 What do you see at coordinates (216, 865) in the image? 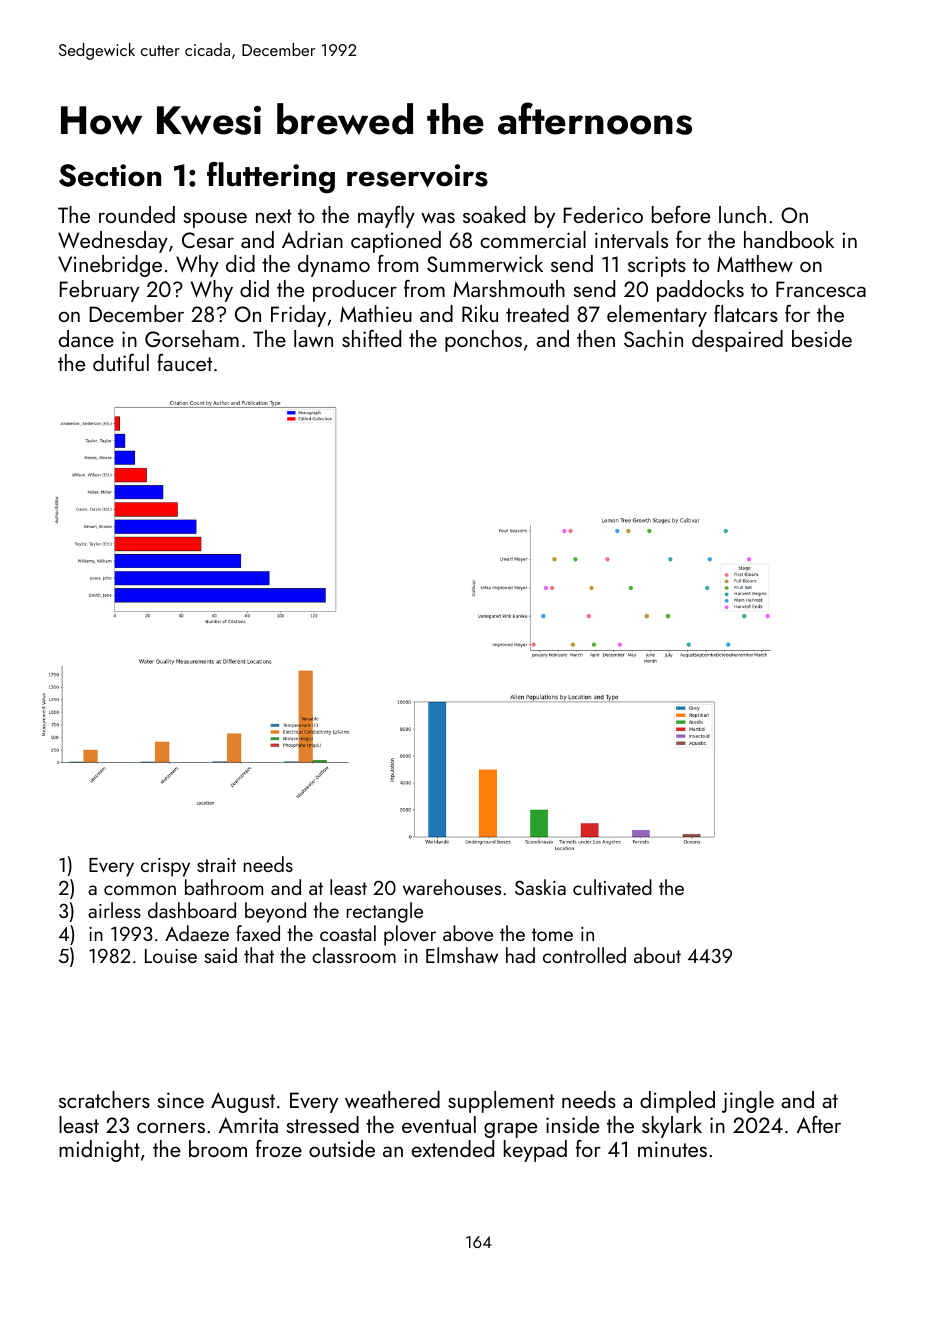
I see `strait` at bounding box center [216, 865].
